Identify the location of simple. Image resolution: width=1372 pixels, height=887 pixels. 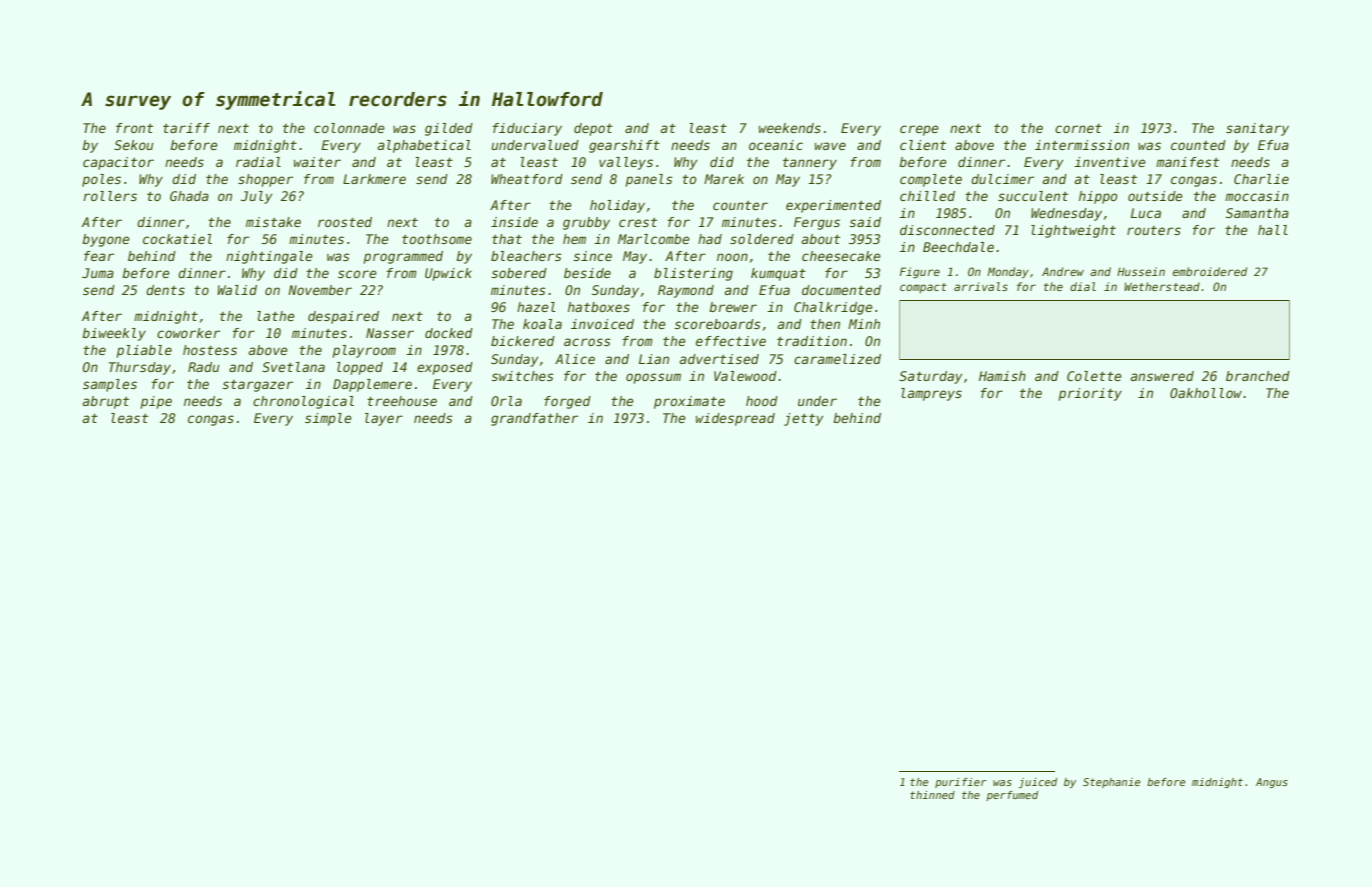
(328, 419).
